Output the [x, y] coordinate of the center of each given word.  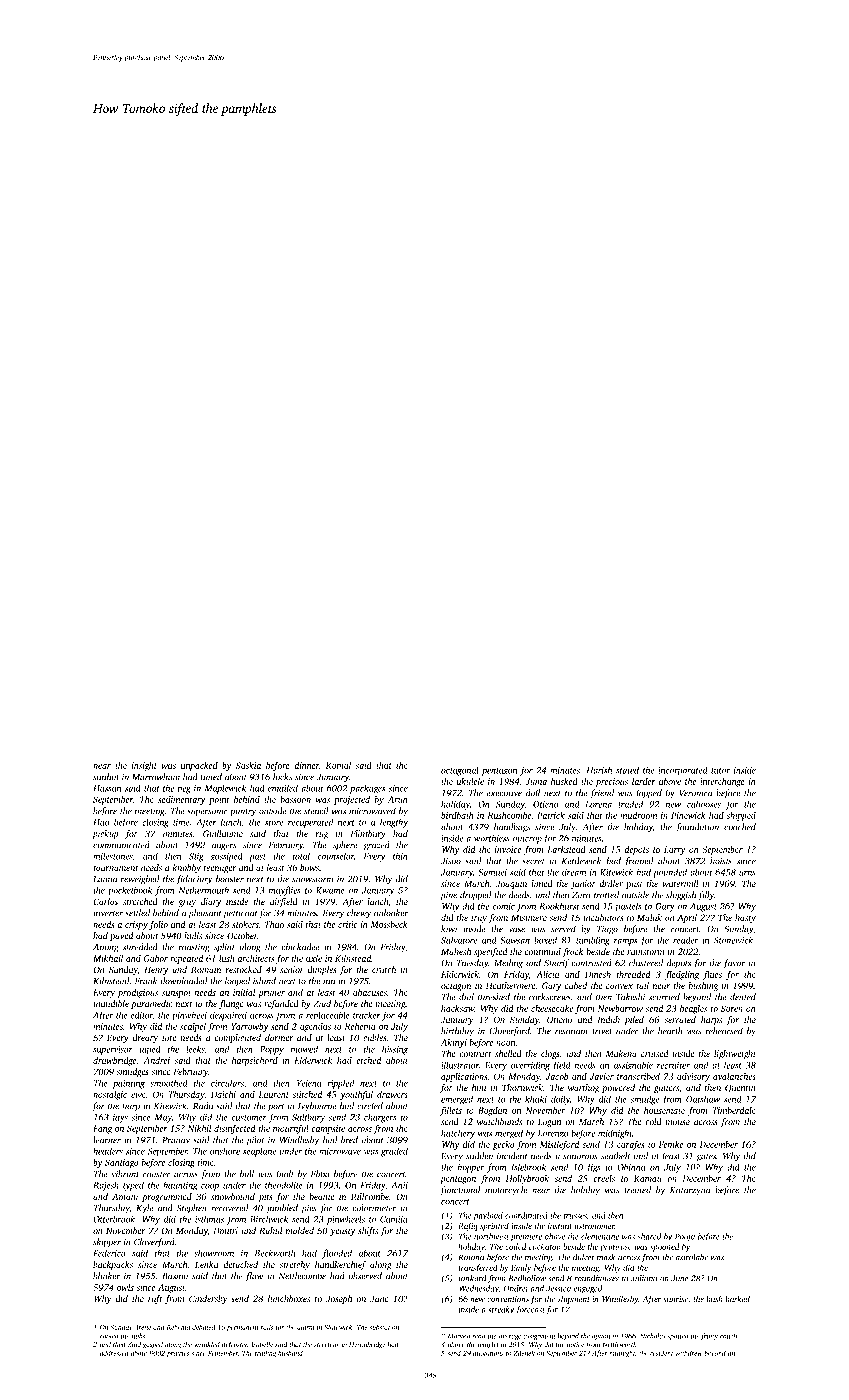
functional [460, 1191]
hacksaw [458, 1008]
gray [187, 903]
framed [638, 861]
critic [347, 924]
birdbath [457, 815]
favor [734, 963]
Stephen [192, 1209]
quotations [488, 1354]
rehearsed [724, 1031]
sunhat [106, 777]
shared [649, 1236]
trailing [265, 1354]
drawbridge [115, 1061]
